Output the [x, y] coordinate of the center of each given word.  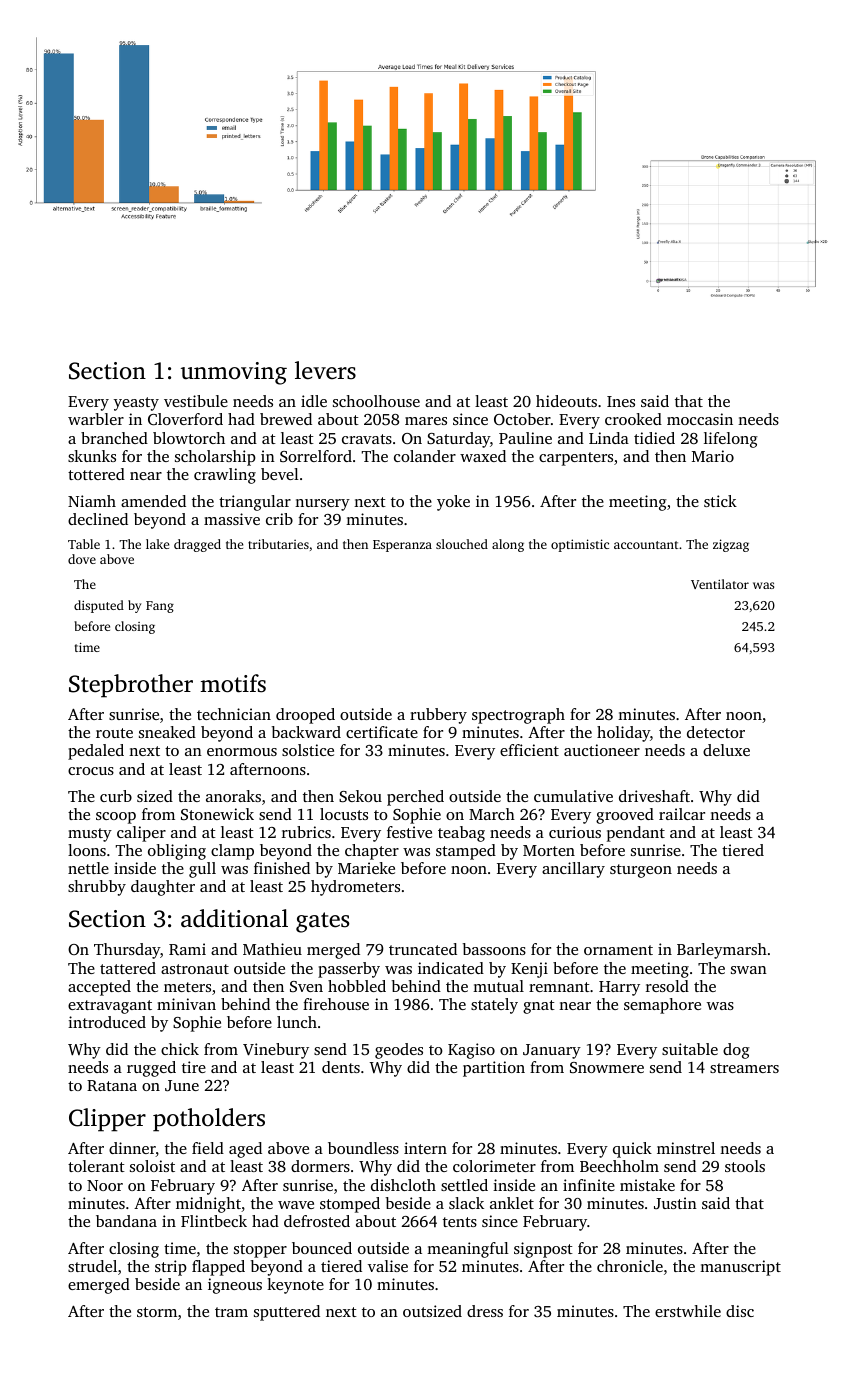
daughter [163, 888]
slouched [462, 544]
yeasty [136, 404]
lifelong [731, 440]
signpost [543, 1250]
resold [667, 986]
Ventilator [720, 584]
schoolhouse [376, 401]
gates [322, 922]
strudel [92, 1266]
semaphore [662, 1006]
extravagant [110, 1007]
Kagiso [471, 1051]
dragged [197, 545]
